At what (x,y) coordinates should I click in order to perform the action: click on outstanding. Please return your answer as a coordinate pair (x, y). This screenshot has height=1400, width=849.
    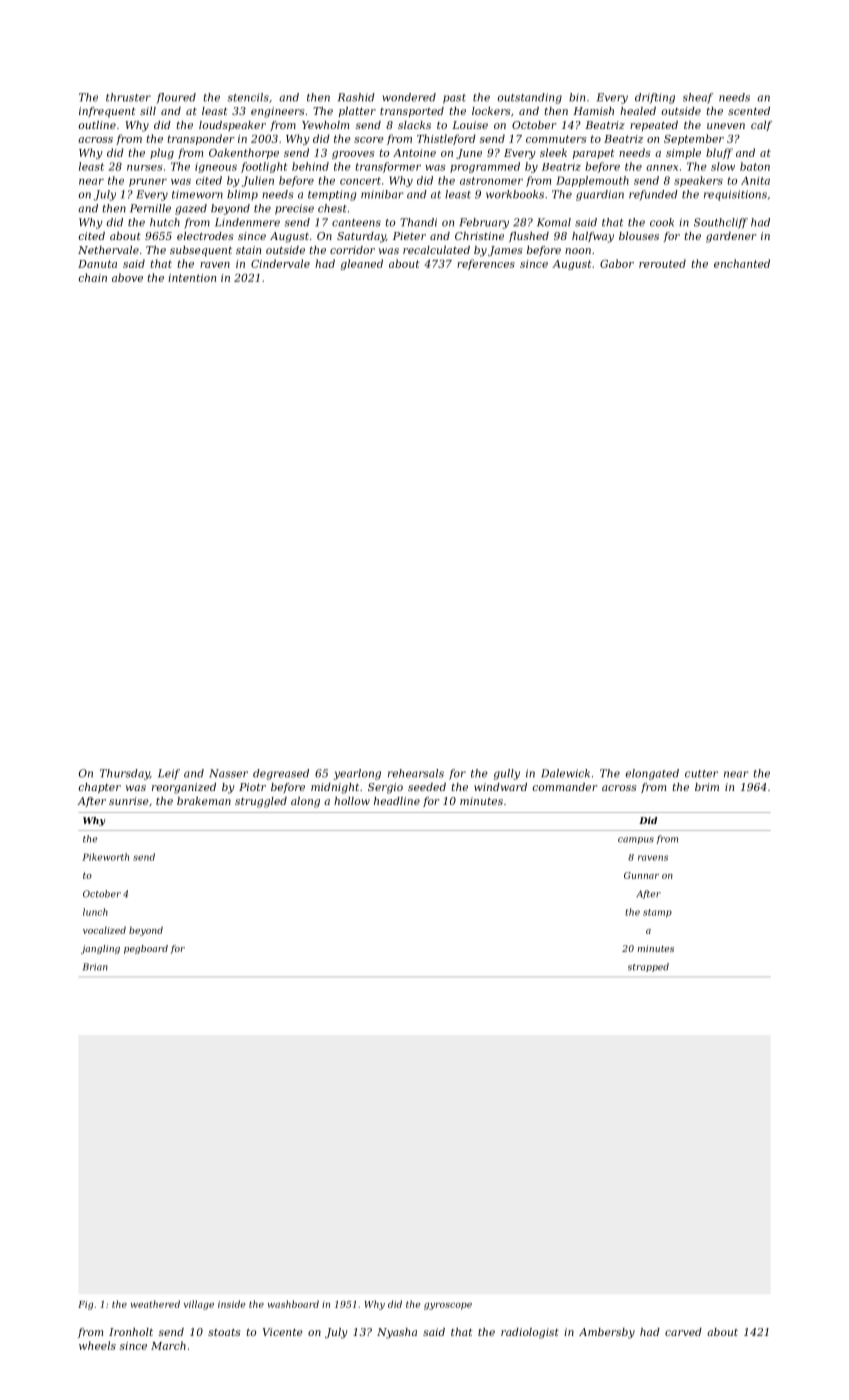
    Looking at the image, I should click on (529, 98).
